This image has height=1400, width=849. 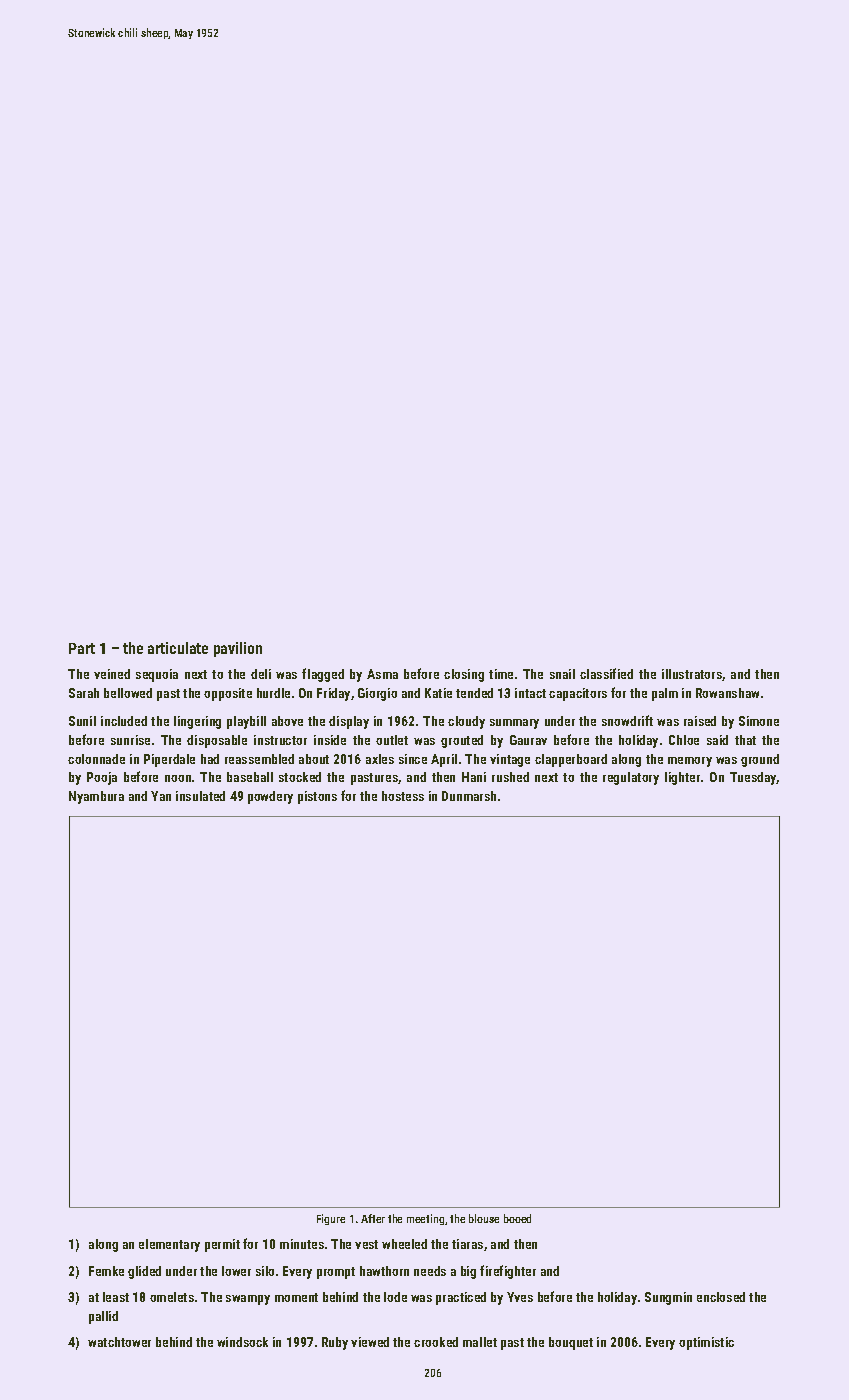 I want to click on raised, so click(x=700, y=721).
